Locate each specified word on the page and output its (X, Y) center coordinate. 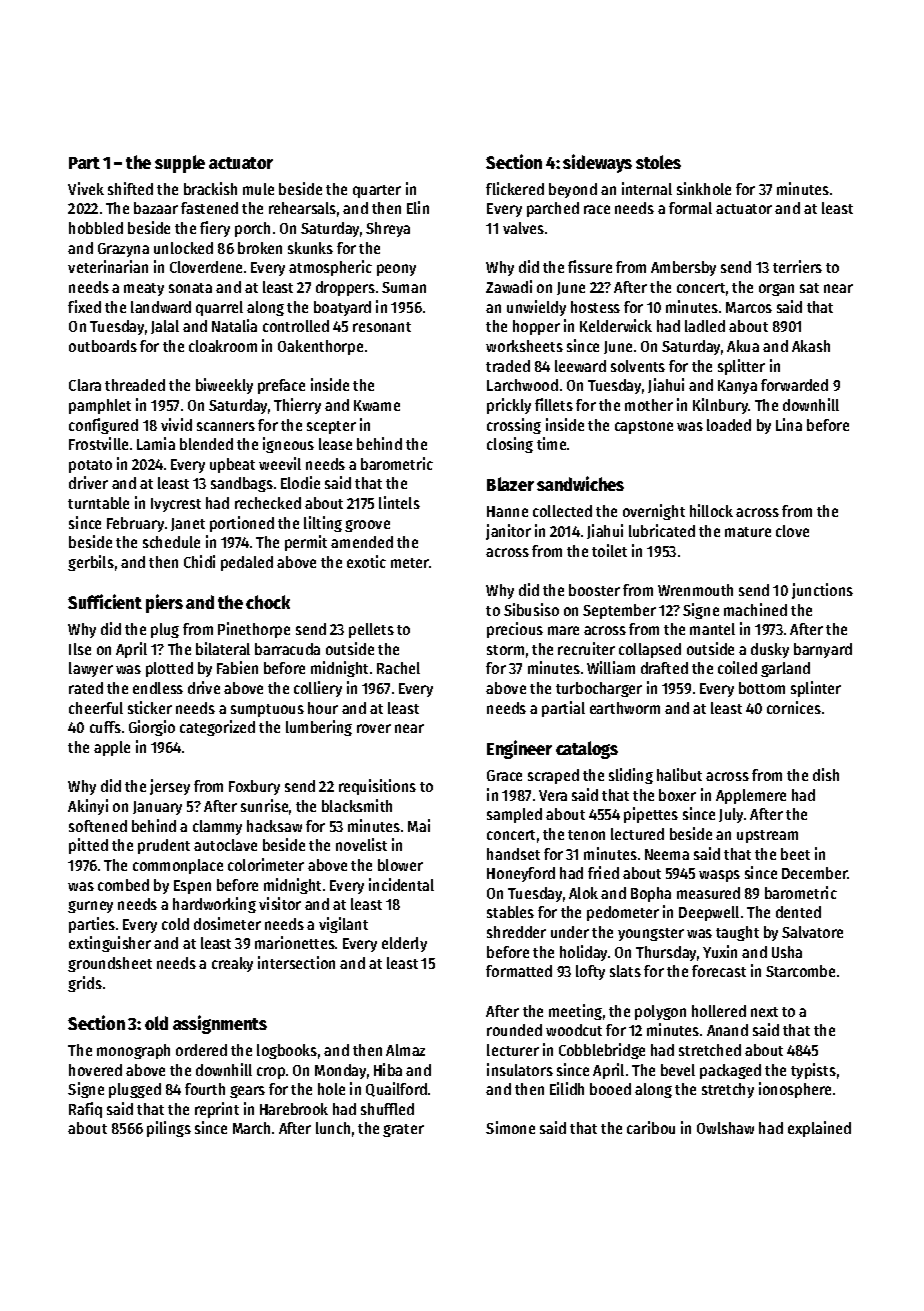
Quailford (396, 1089)
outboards (103, 346)
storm (505, 650)
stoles (658, 162)
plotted (169, 669)
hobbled (96, 228)
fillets (554, 404)
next (764, 1012)
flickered (515, 188)
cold (175, 924)
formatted (519, 971)
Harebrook (294, 1109)
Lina (789, 424)
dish (826, 774)
